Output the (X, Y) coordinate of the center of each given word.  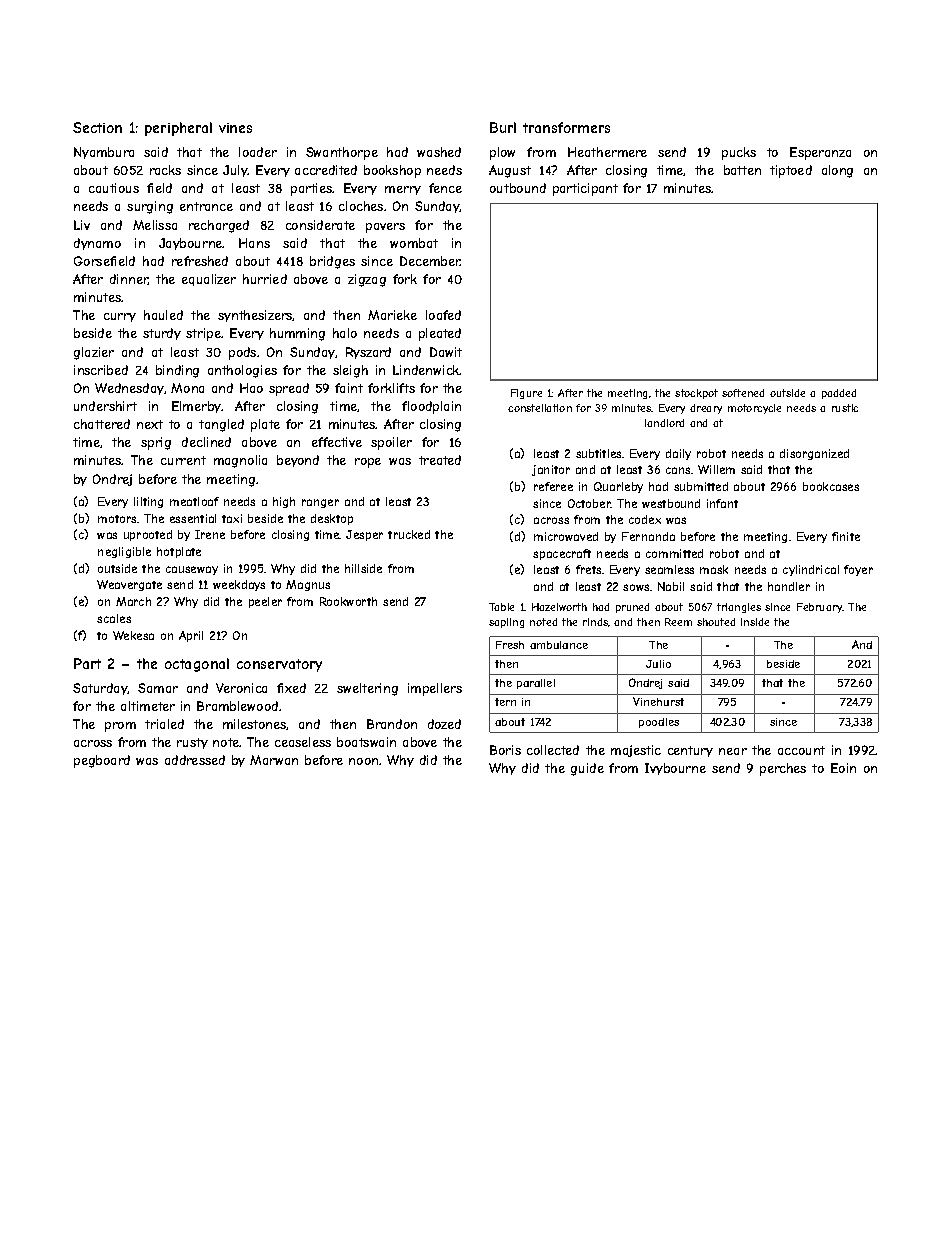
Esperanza (820, 153)
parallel (536, 684)
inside (755, 622)
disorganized (814, 454)
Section (97, 127)
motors (117, 519)
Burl (503, 127)
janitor (551, 470)
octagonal (197, 665)
